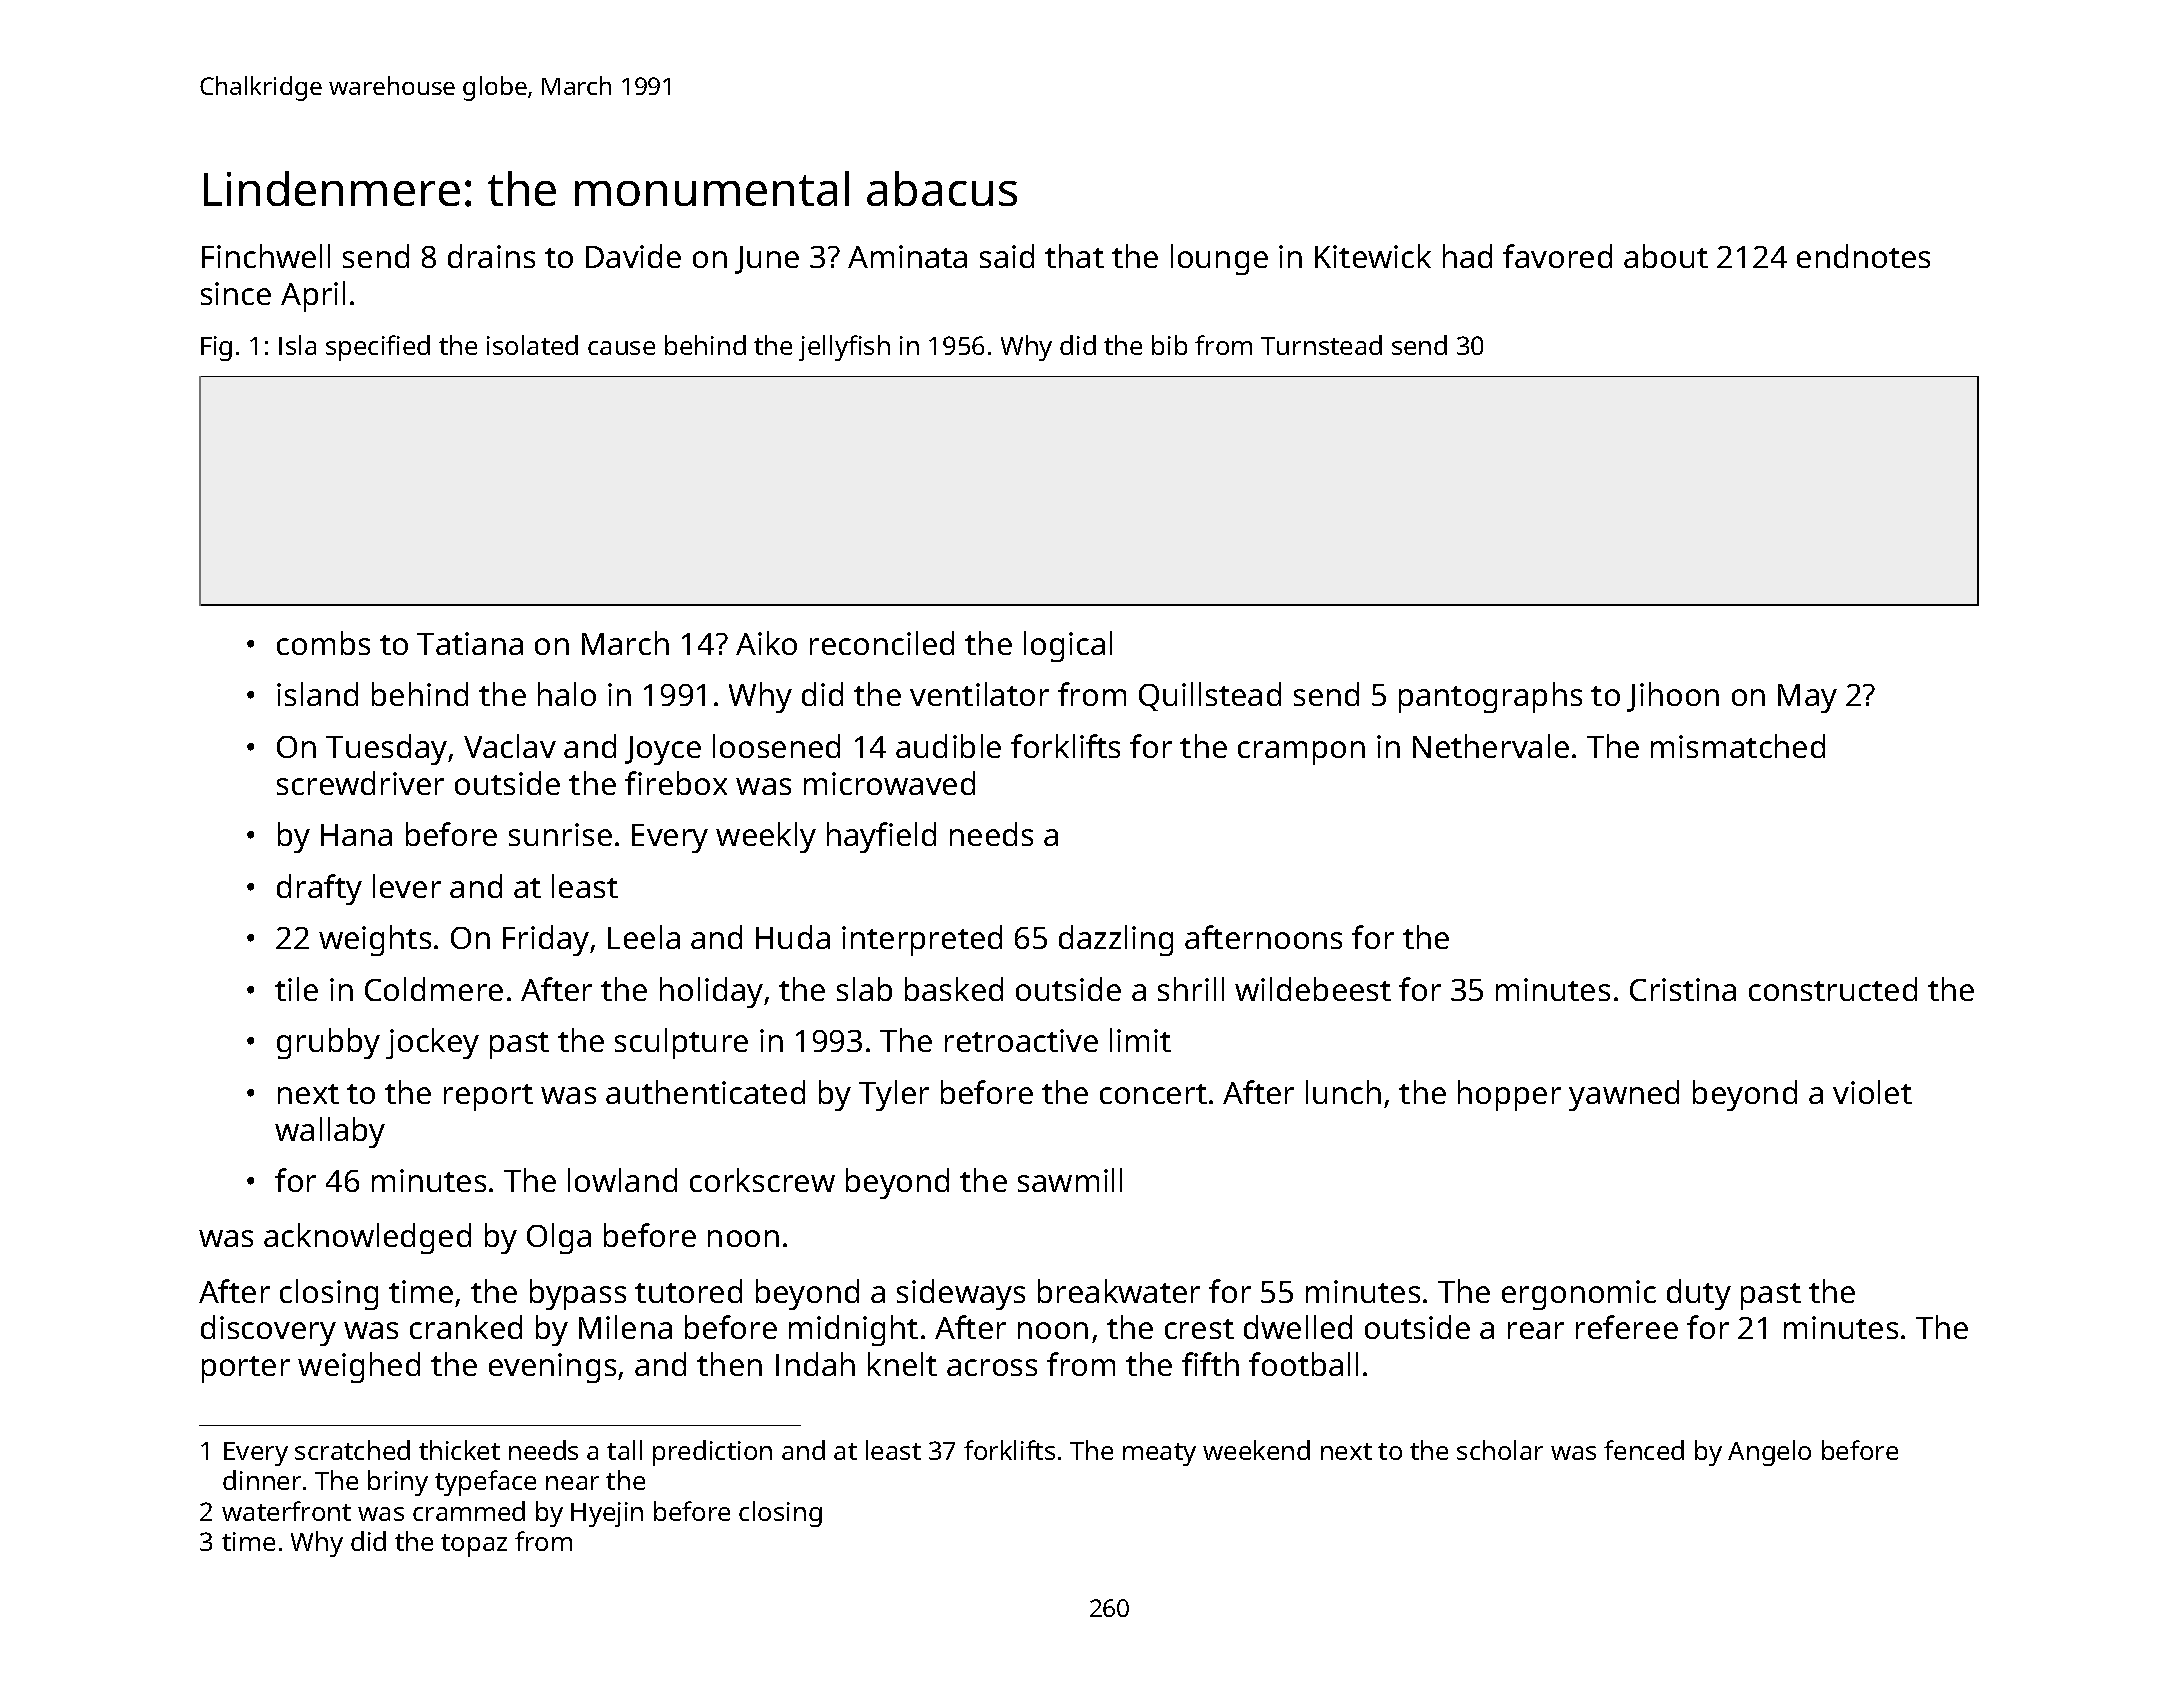 This page has width=2178, height=1683. I want to click on Nethervale, so click(1491, 746).
